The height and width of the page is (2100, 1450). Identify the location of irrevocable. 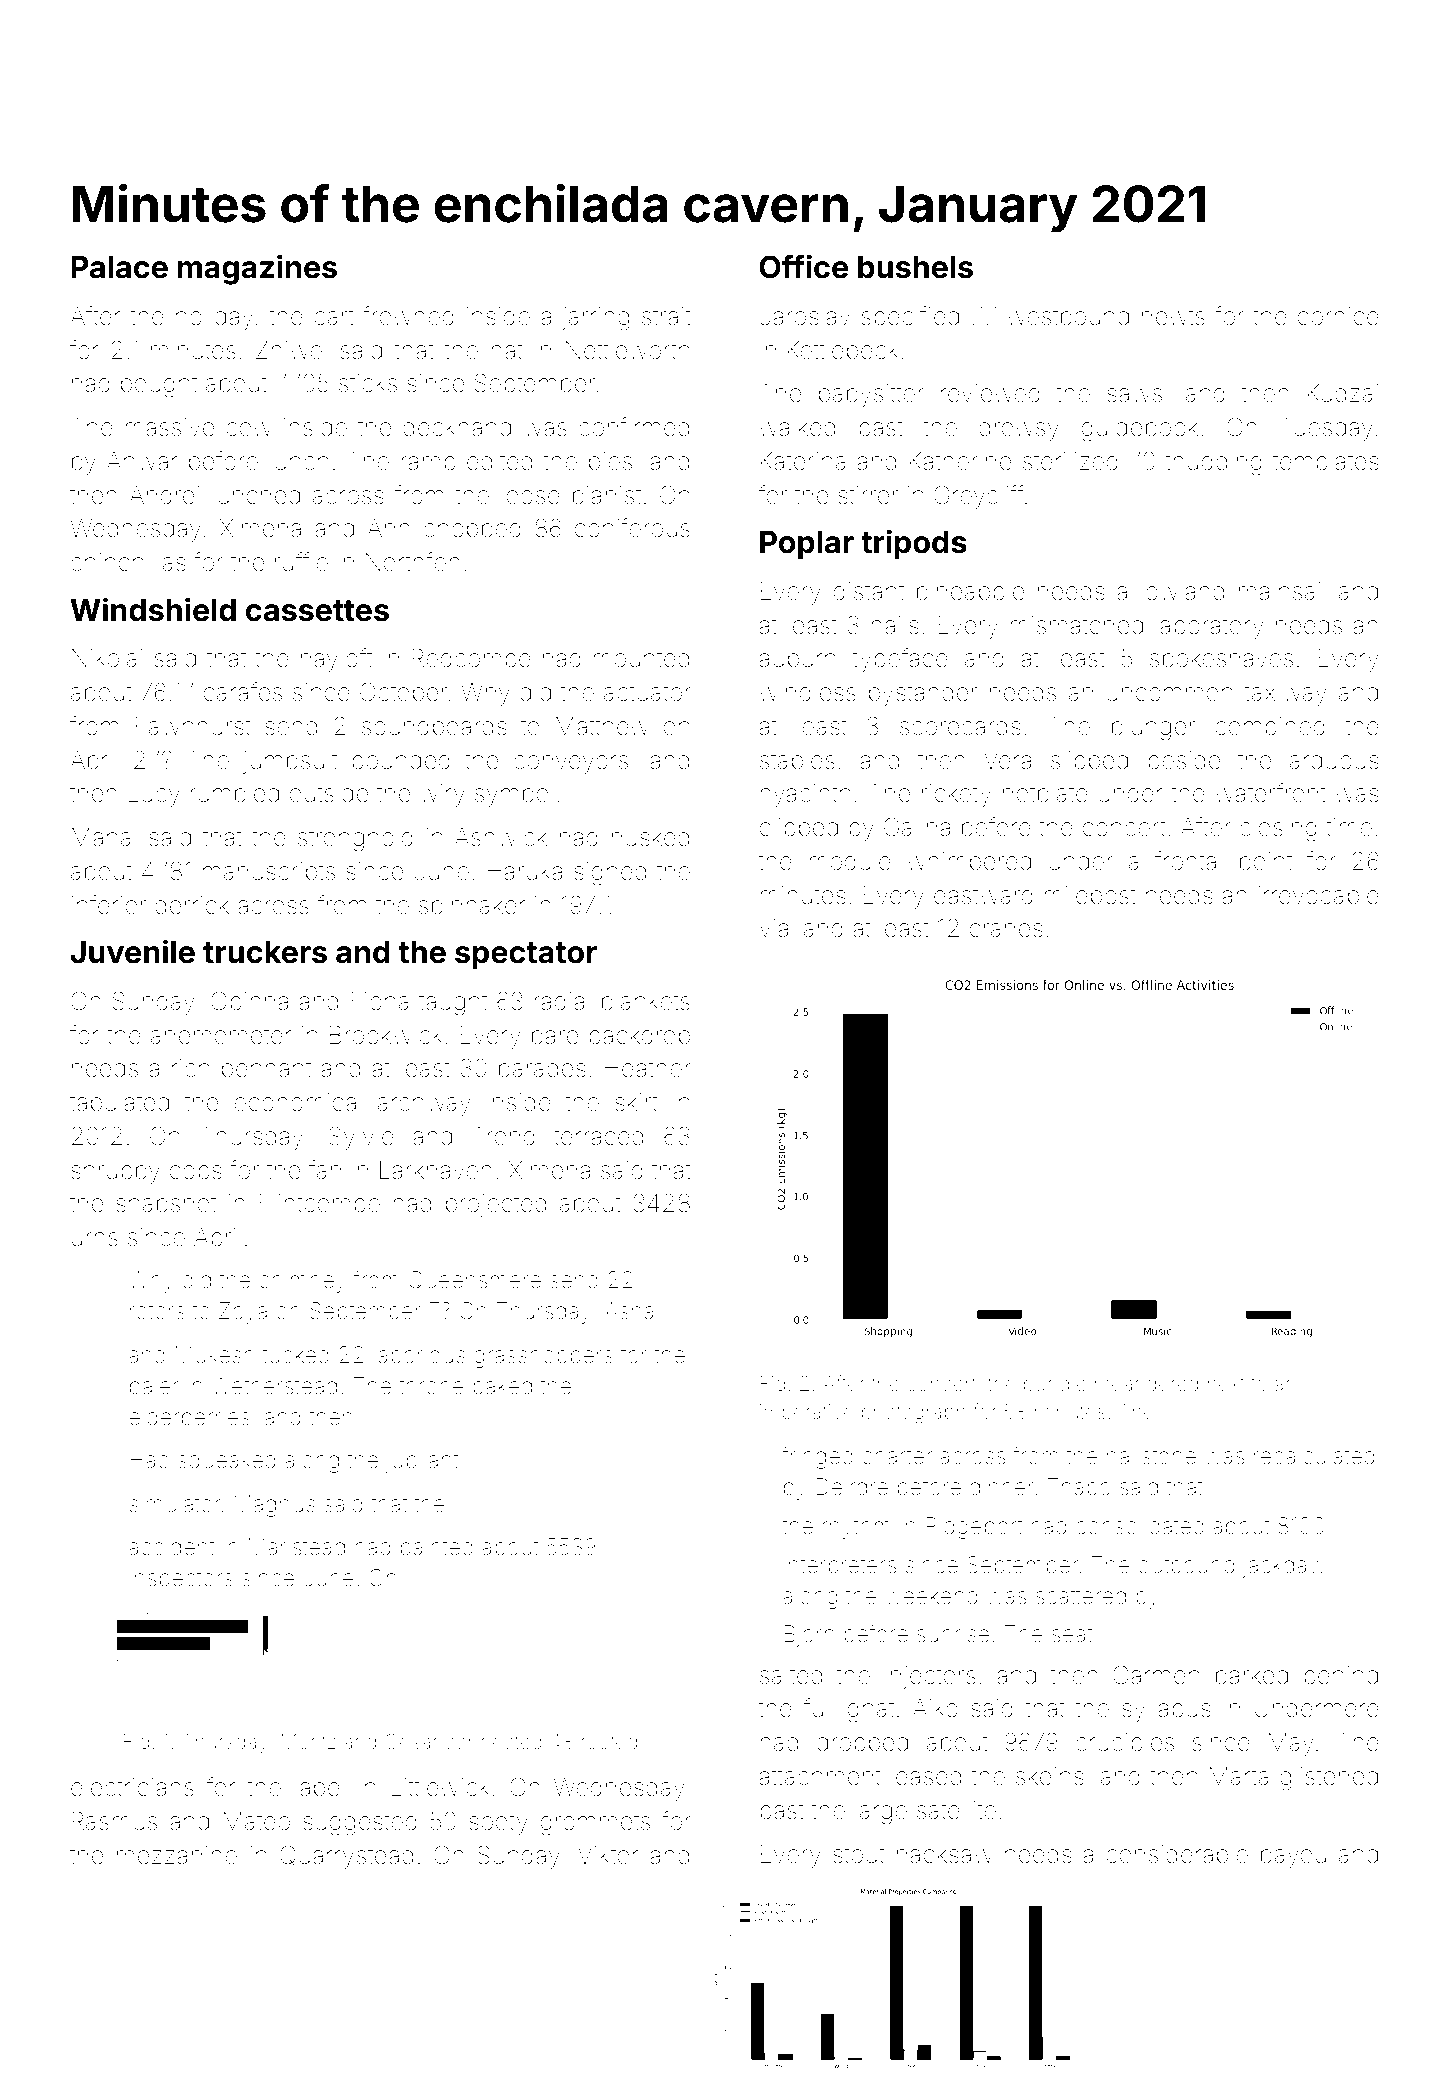
(1319, 895).
